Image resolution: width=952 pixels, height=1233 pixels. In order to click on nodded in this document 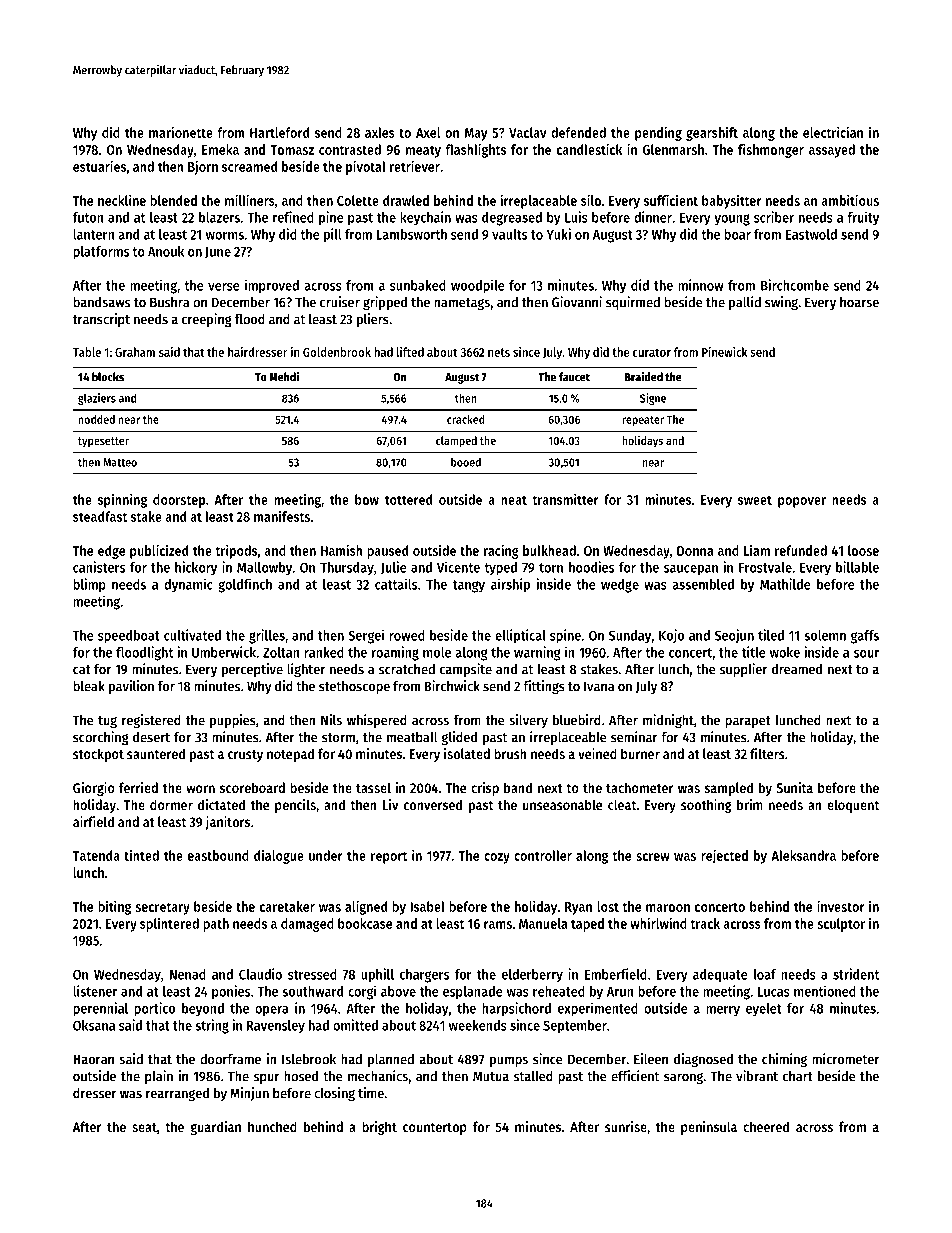, I will do `click(97, 419)`.
